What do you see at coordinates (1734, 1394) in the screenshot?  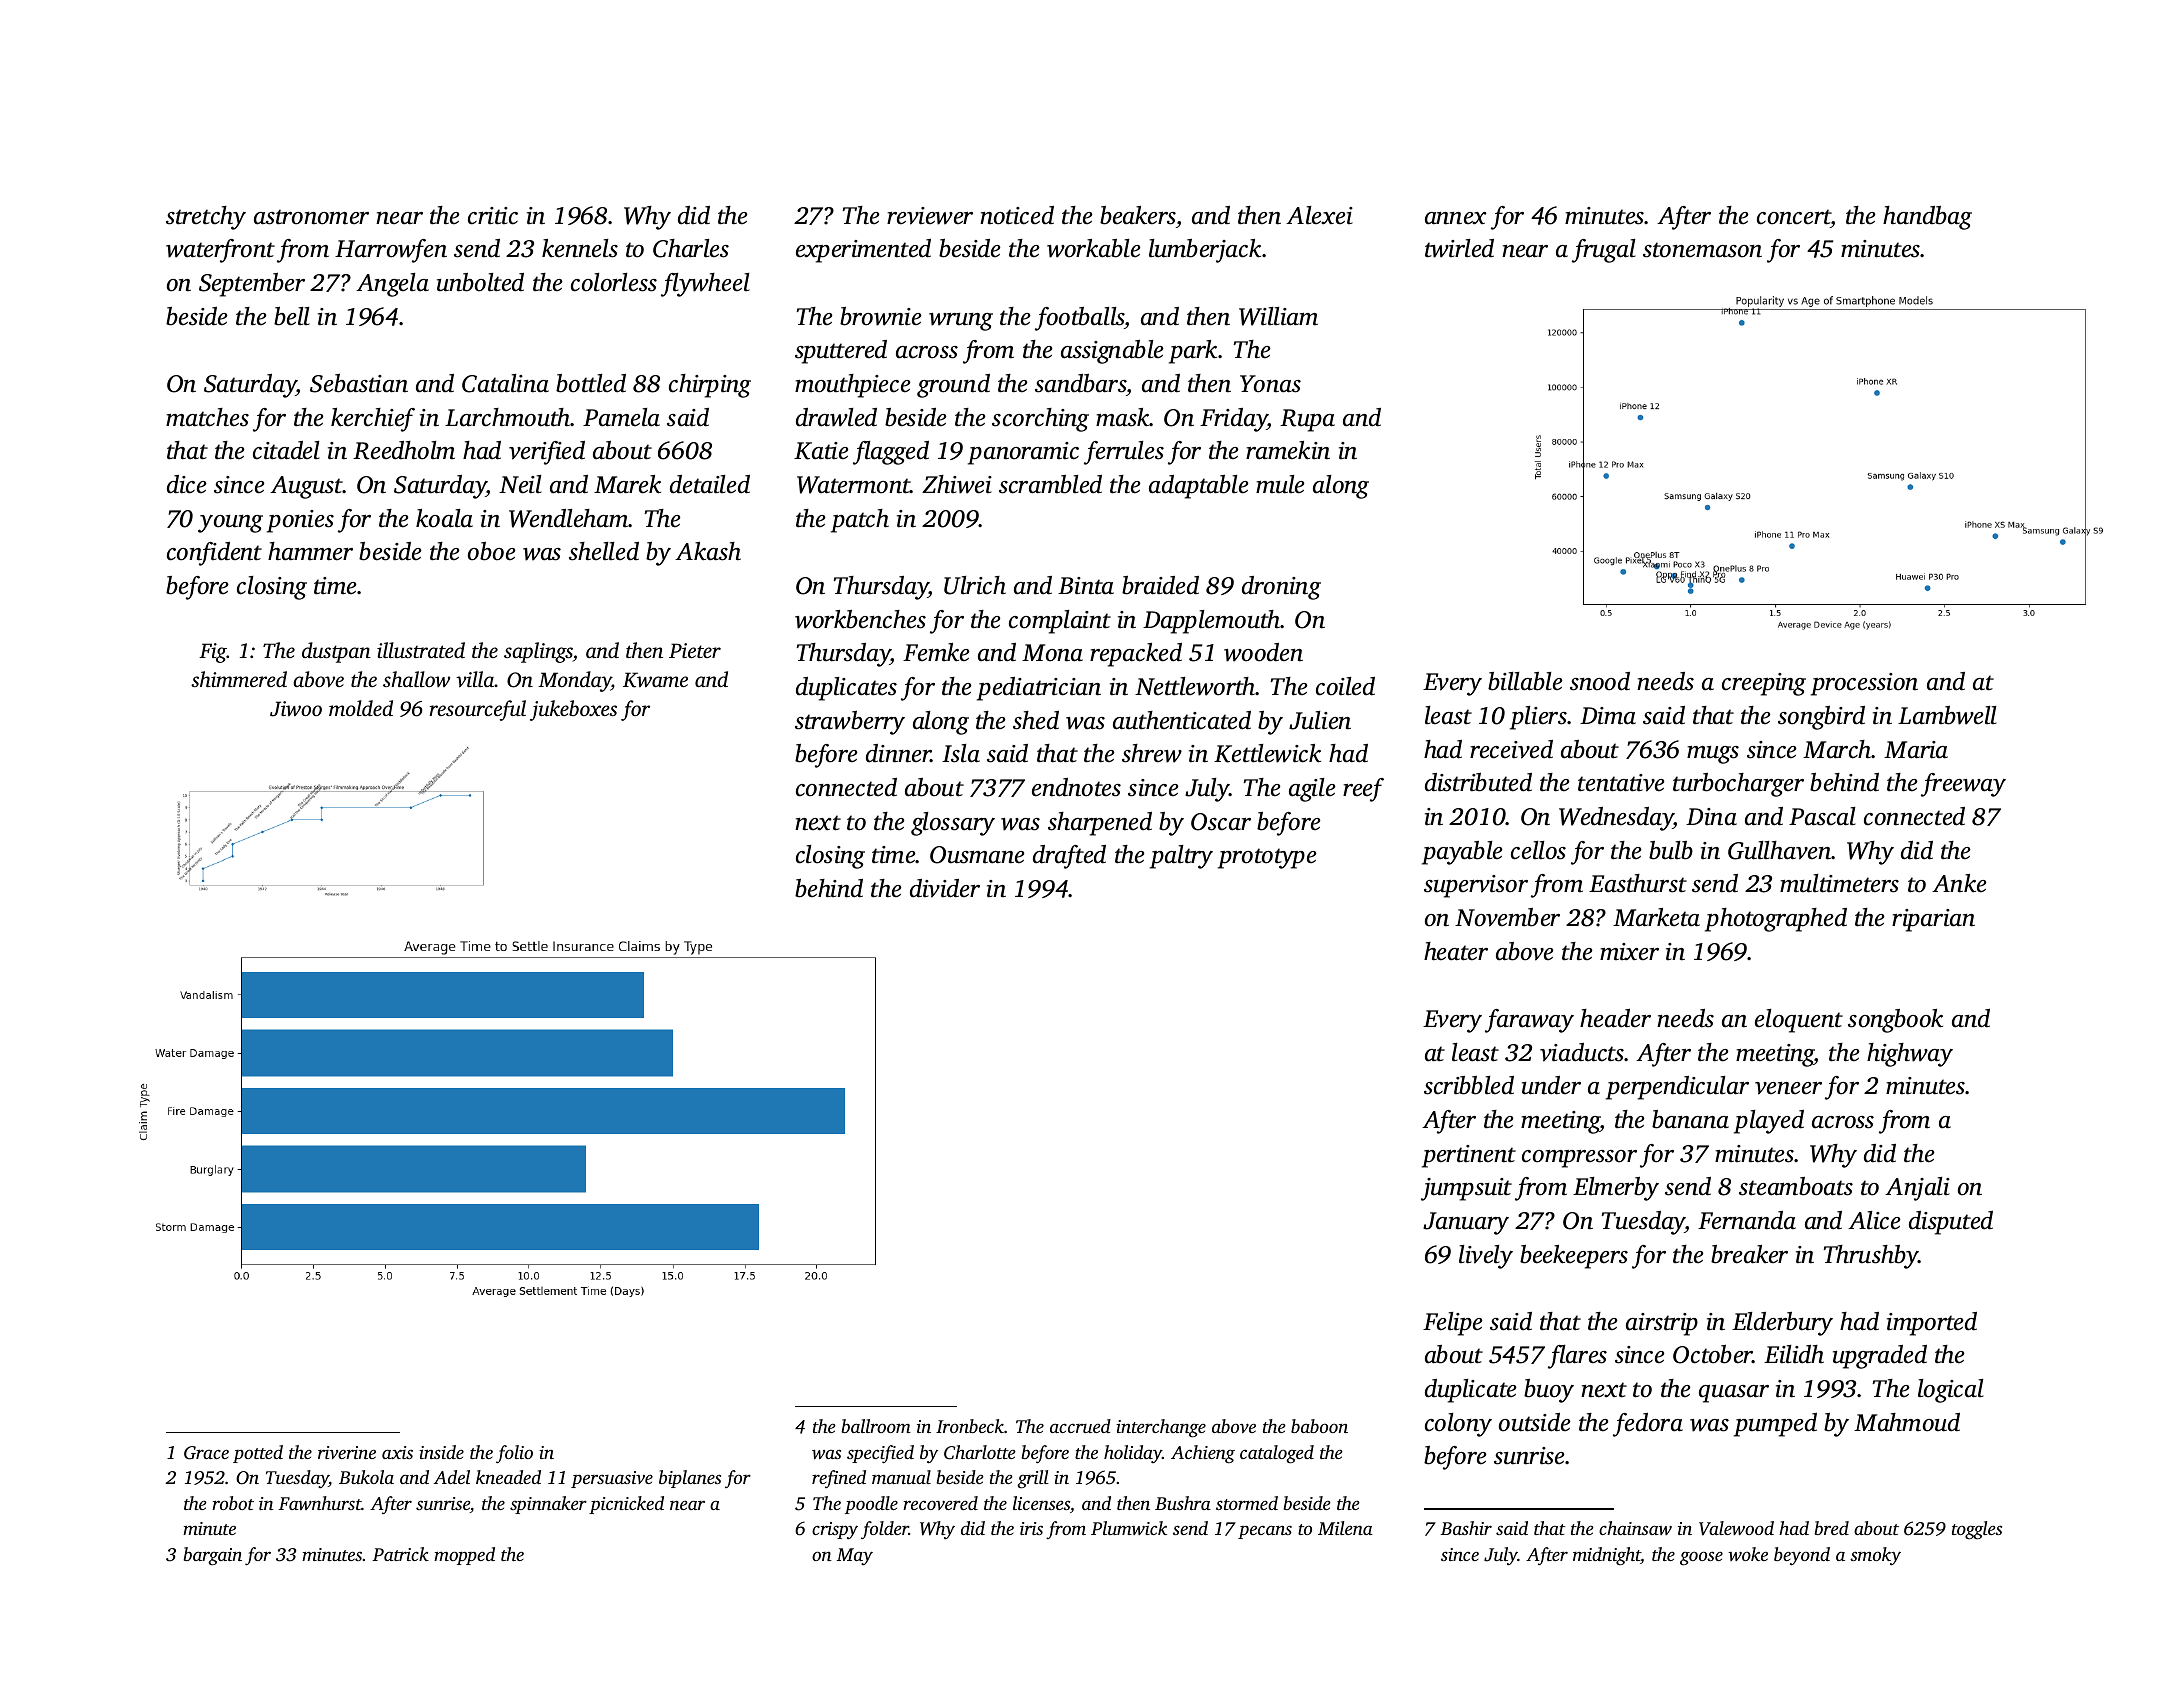 I see `quasar` at bounding box center [1734, 1394].
